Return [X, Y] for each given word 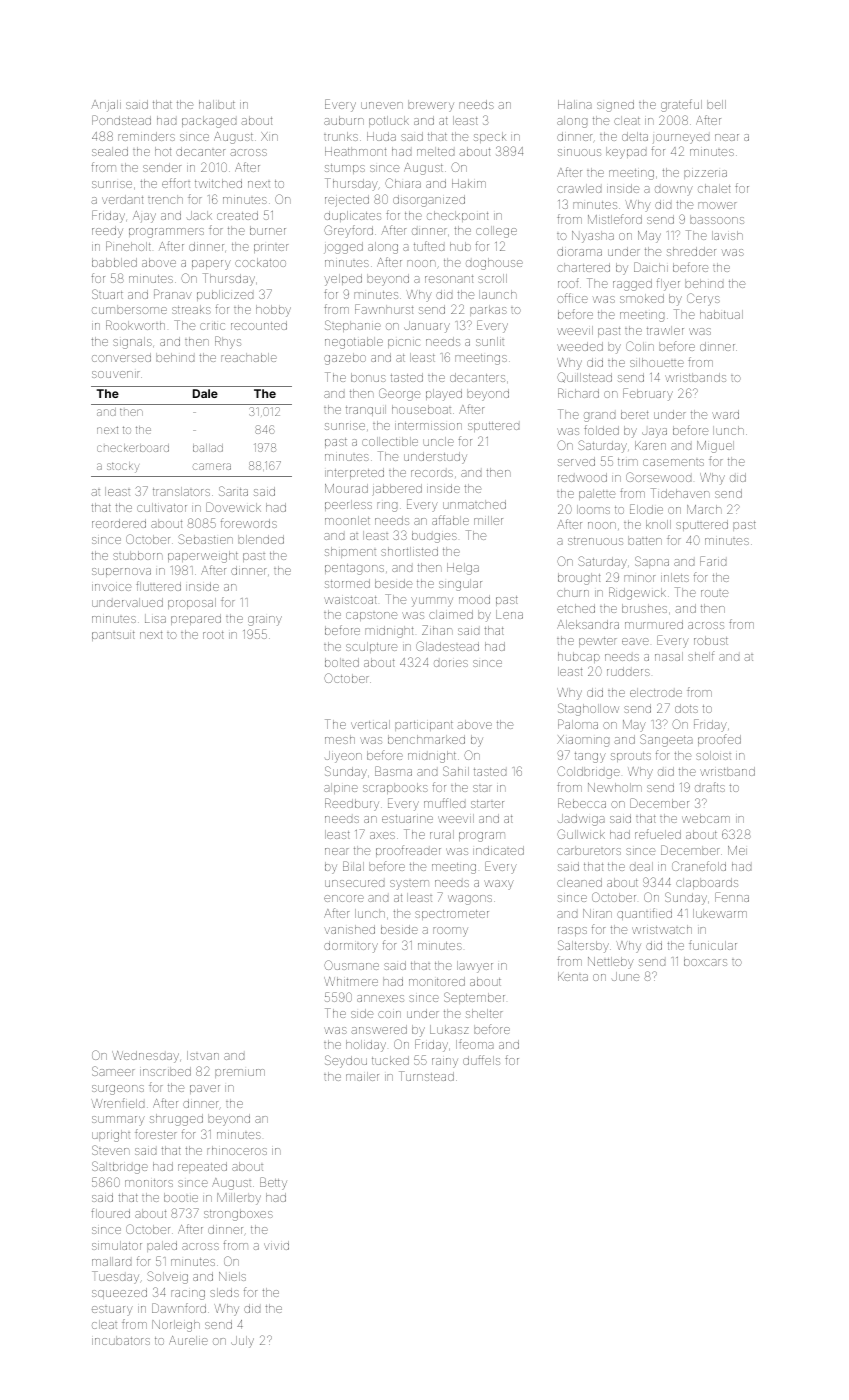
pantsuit [113, 636]
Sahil [456, 771]
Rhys [228, 342]
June [625, 976]
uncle [438, 441]
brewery [431, 106]
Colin [640, 346]
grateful [681, 105]
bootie [181, 1197]
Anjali [106, 106]
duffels [481, 1060]
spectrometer [452, 915]
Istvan [203, 1055]
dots [686, 708]
